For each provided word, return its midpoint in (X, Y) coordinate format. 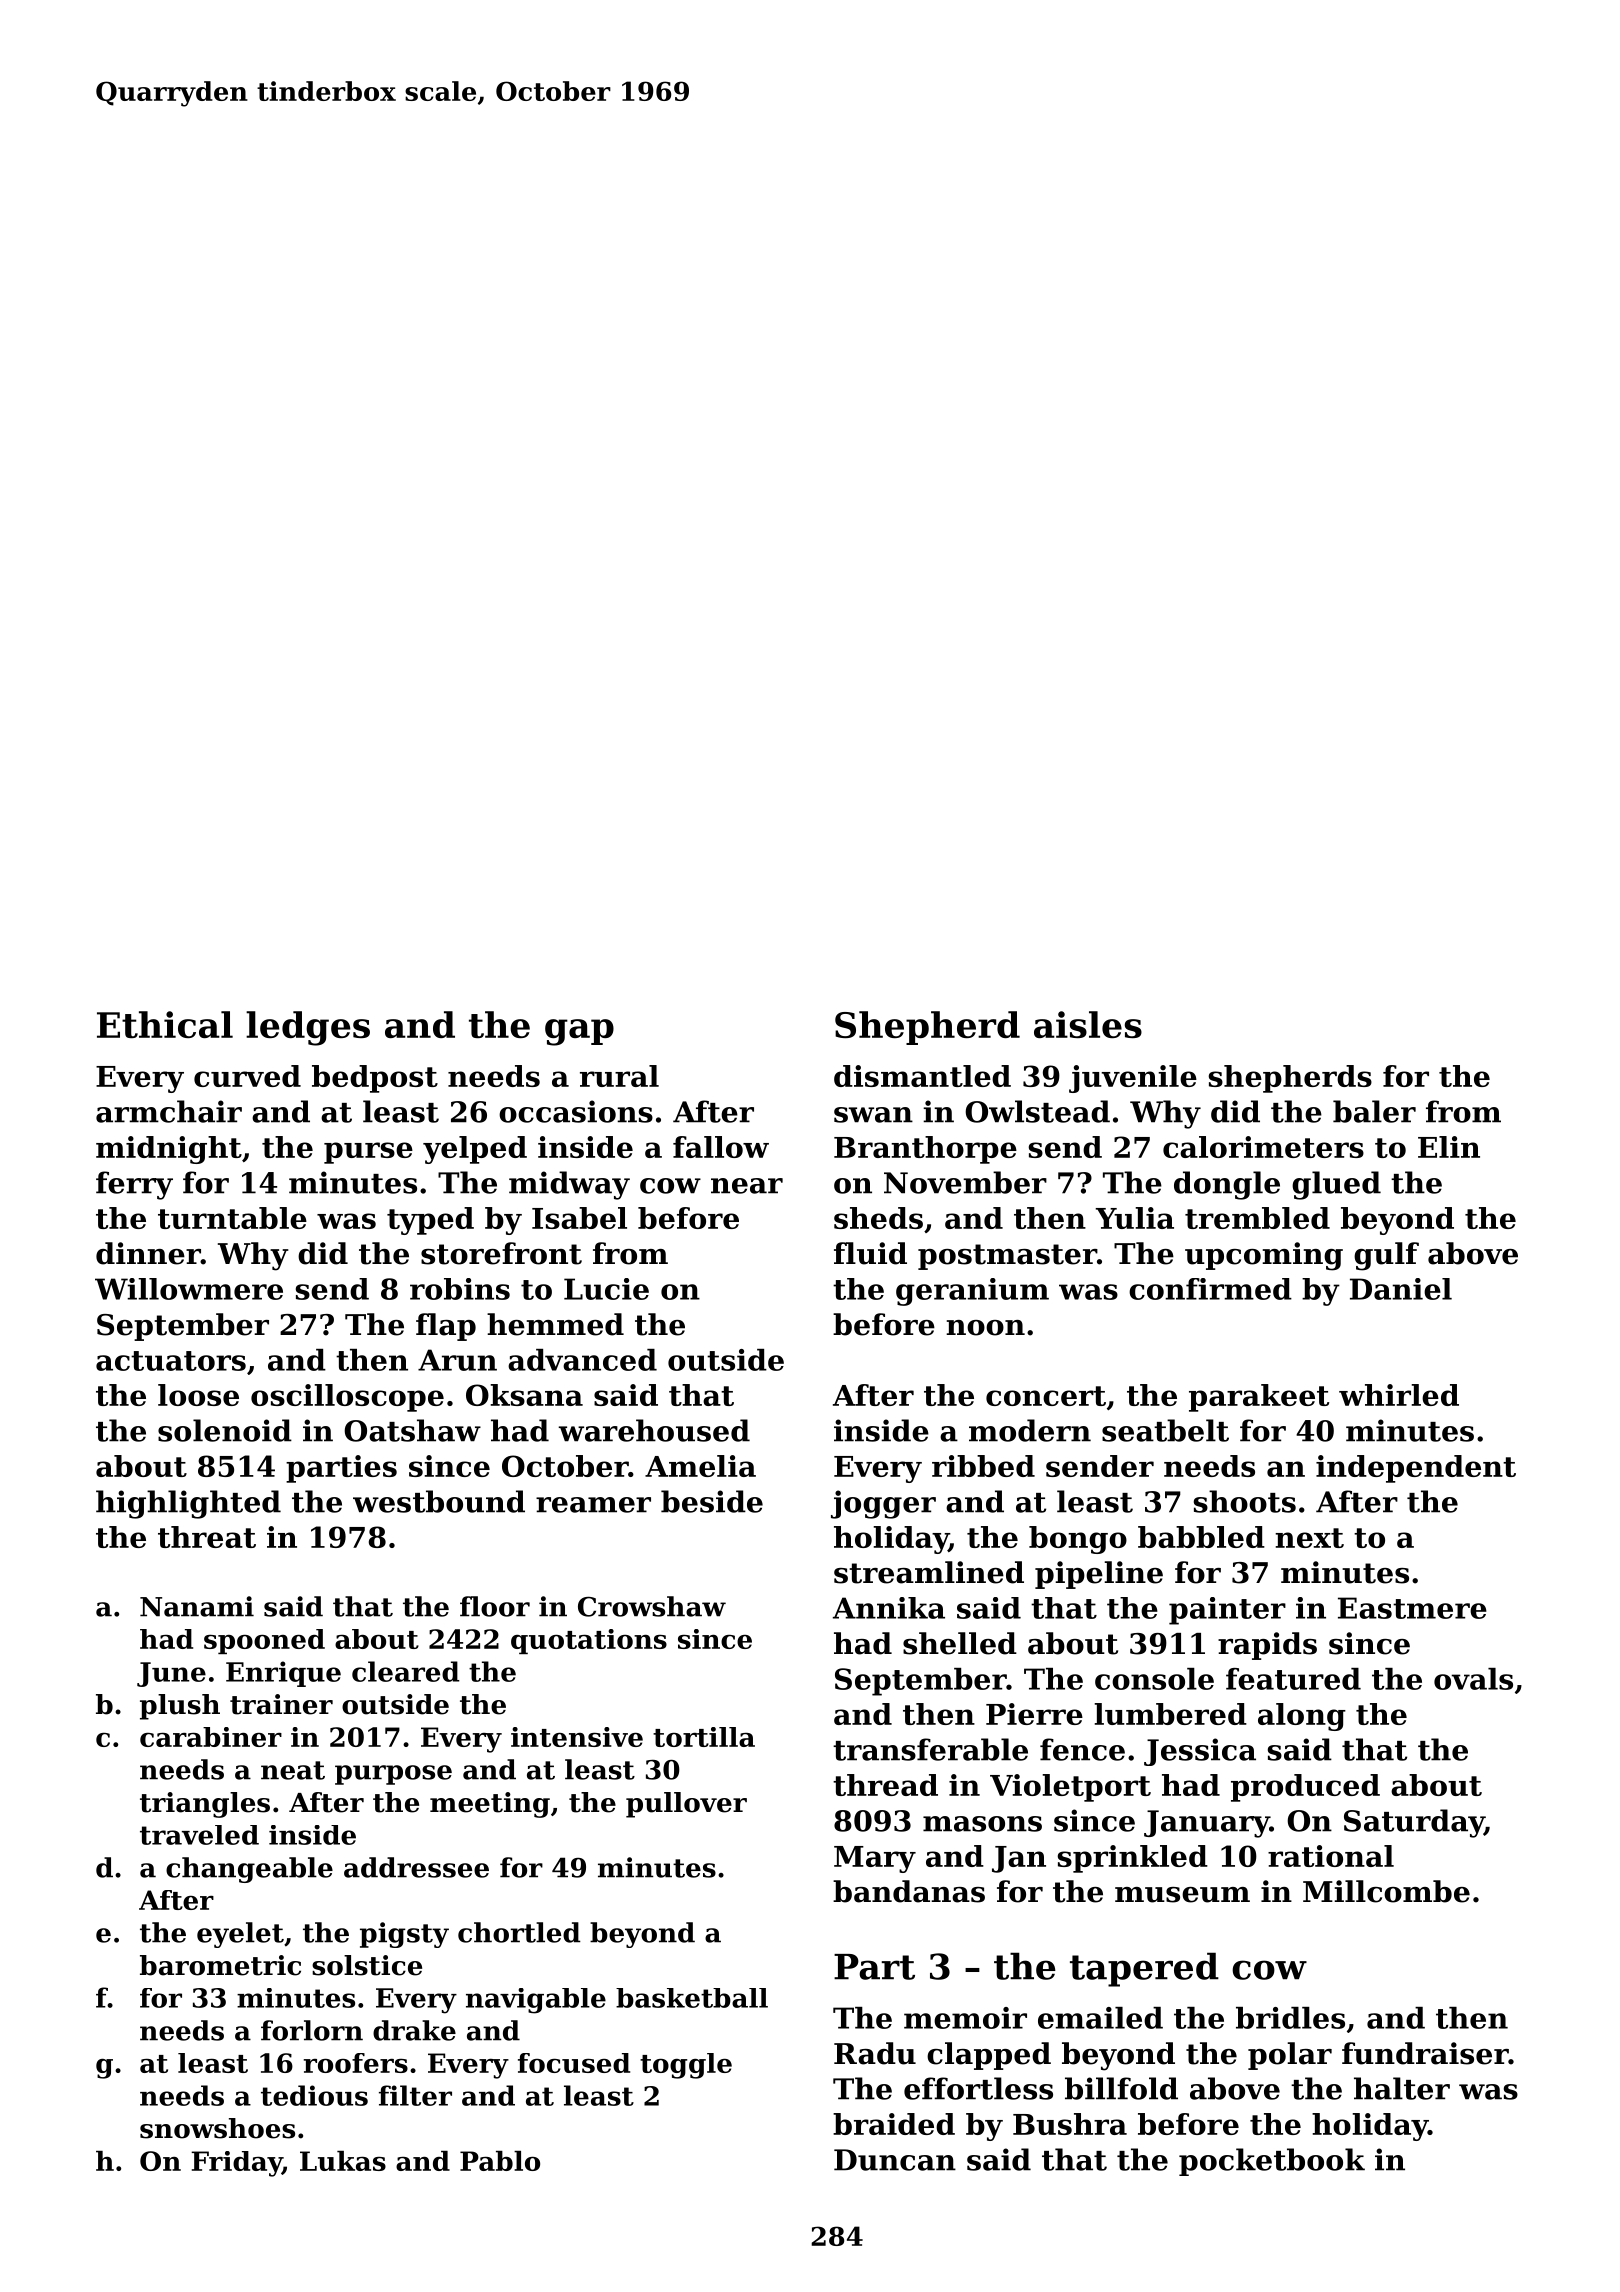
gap (579, 1032)
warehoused (654, 1430)
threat (207, 1537)
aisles (1088, 1024)
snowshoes (217, 2128)
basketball (692, 1998)
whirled (1399, 1395)
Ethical (165, 1024)
